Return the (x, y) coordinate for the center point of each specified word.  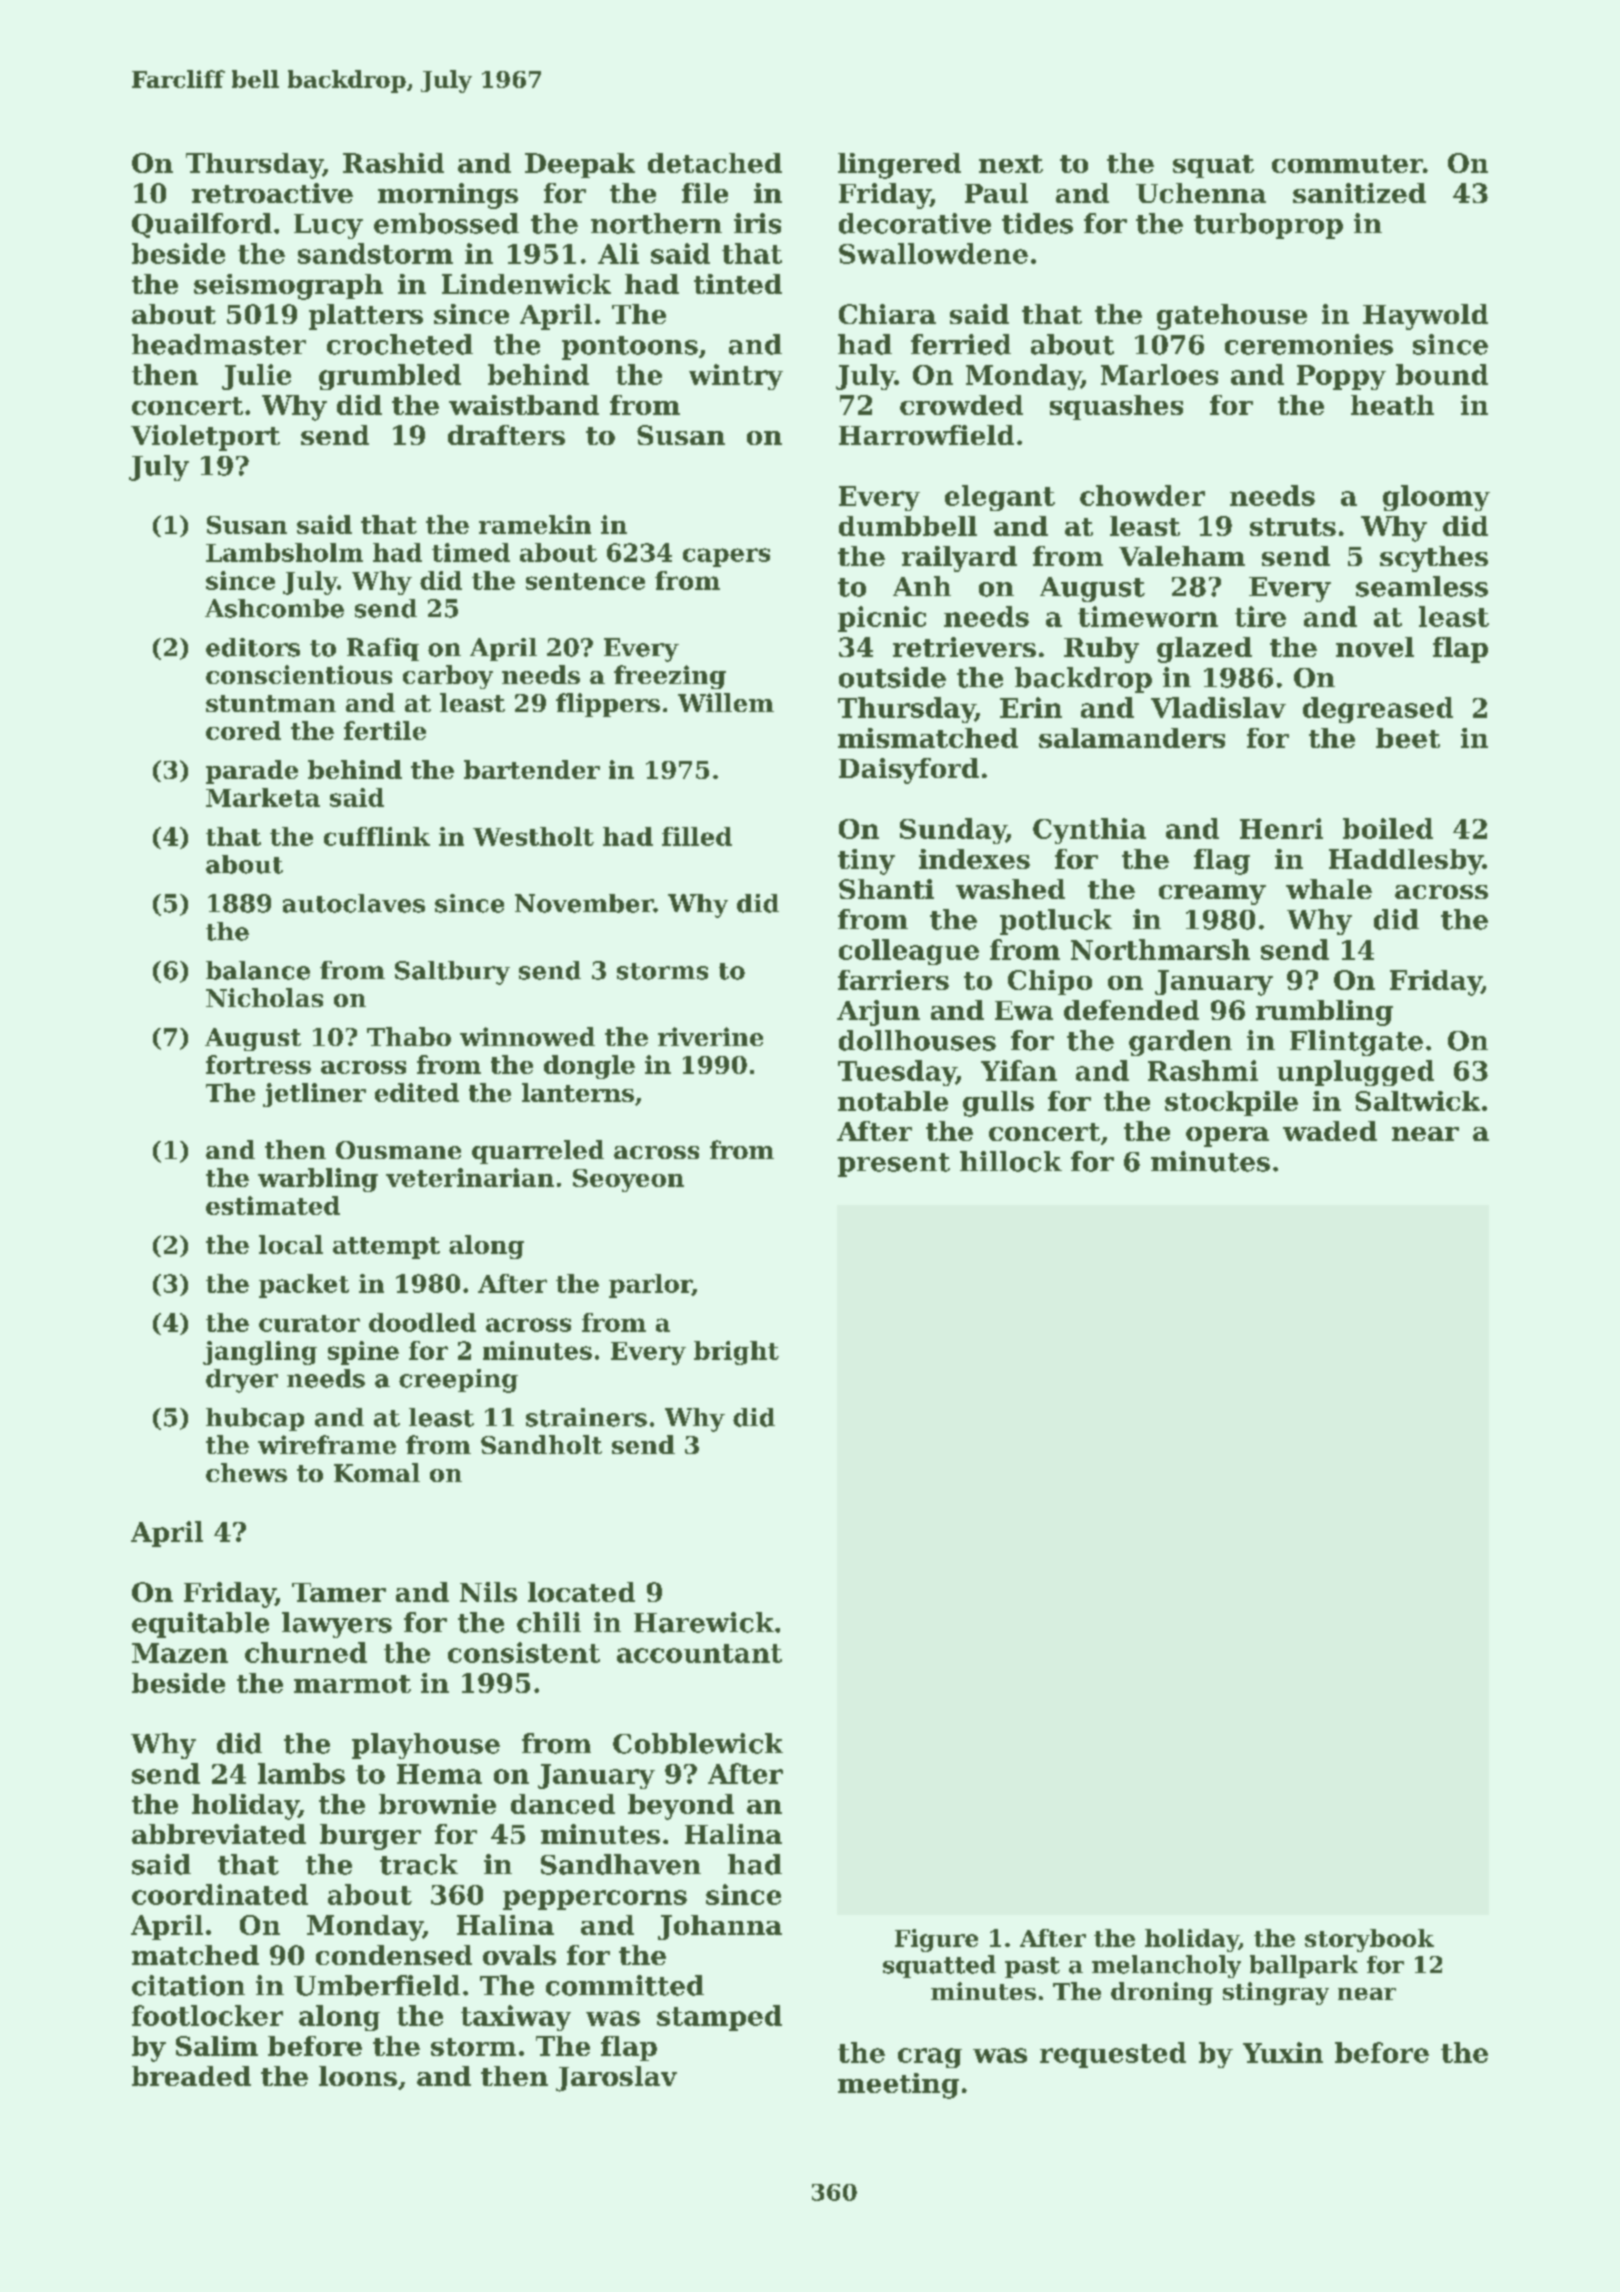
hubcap (255, 1419)
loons (358, 2076)
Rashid (393, 163)
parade (252, 772)
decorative (915, 223)
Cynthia (1089, 831)
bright (736, 1353)
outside (892, 677)
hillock (1011, 1161)
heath (1392, 405)
